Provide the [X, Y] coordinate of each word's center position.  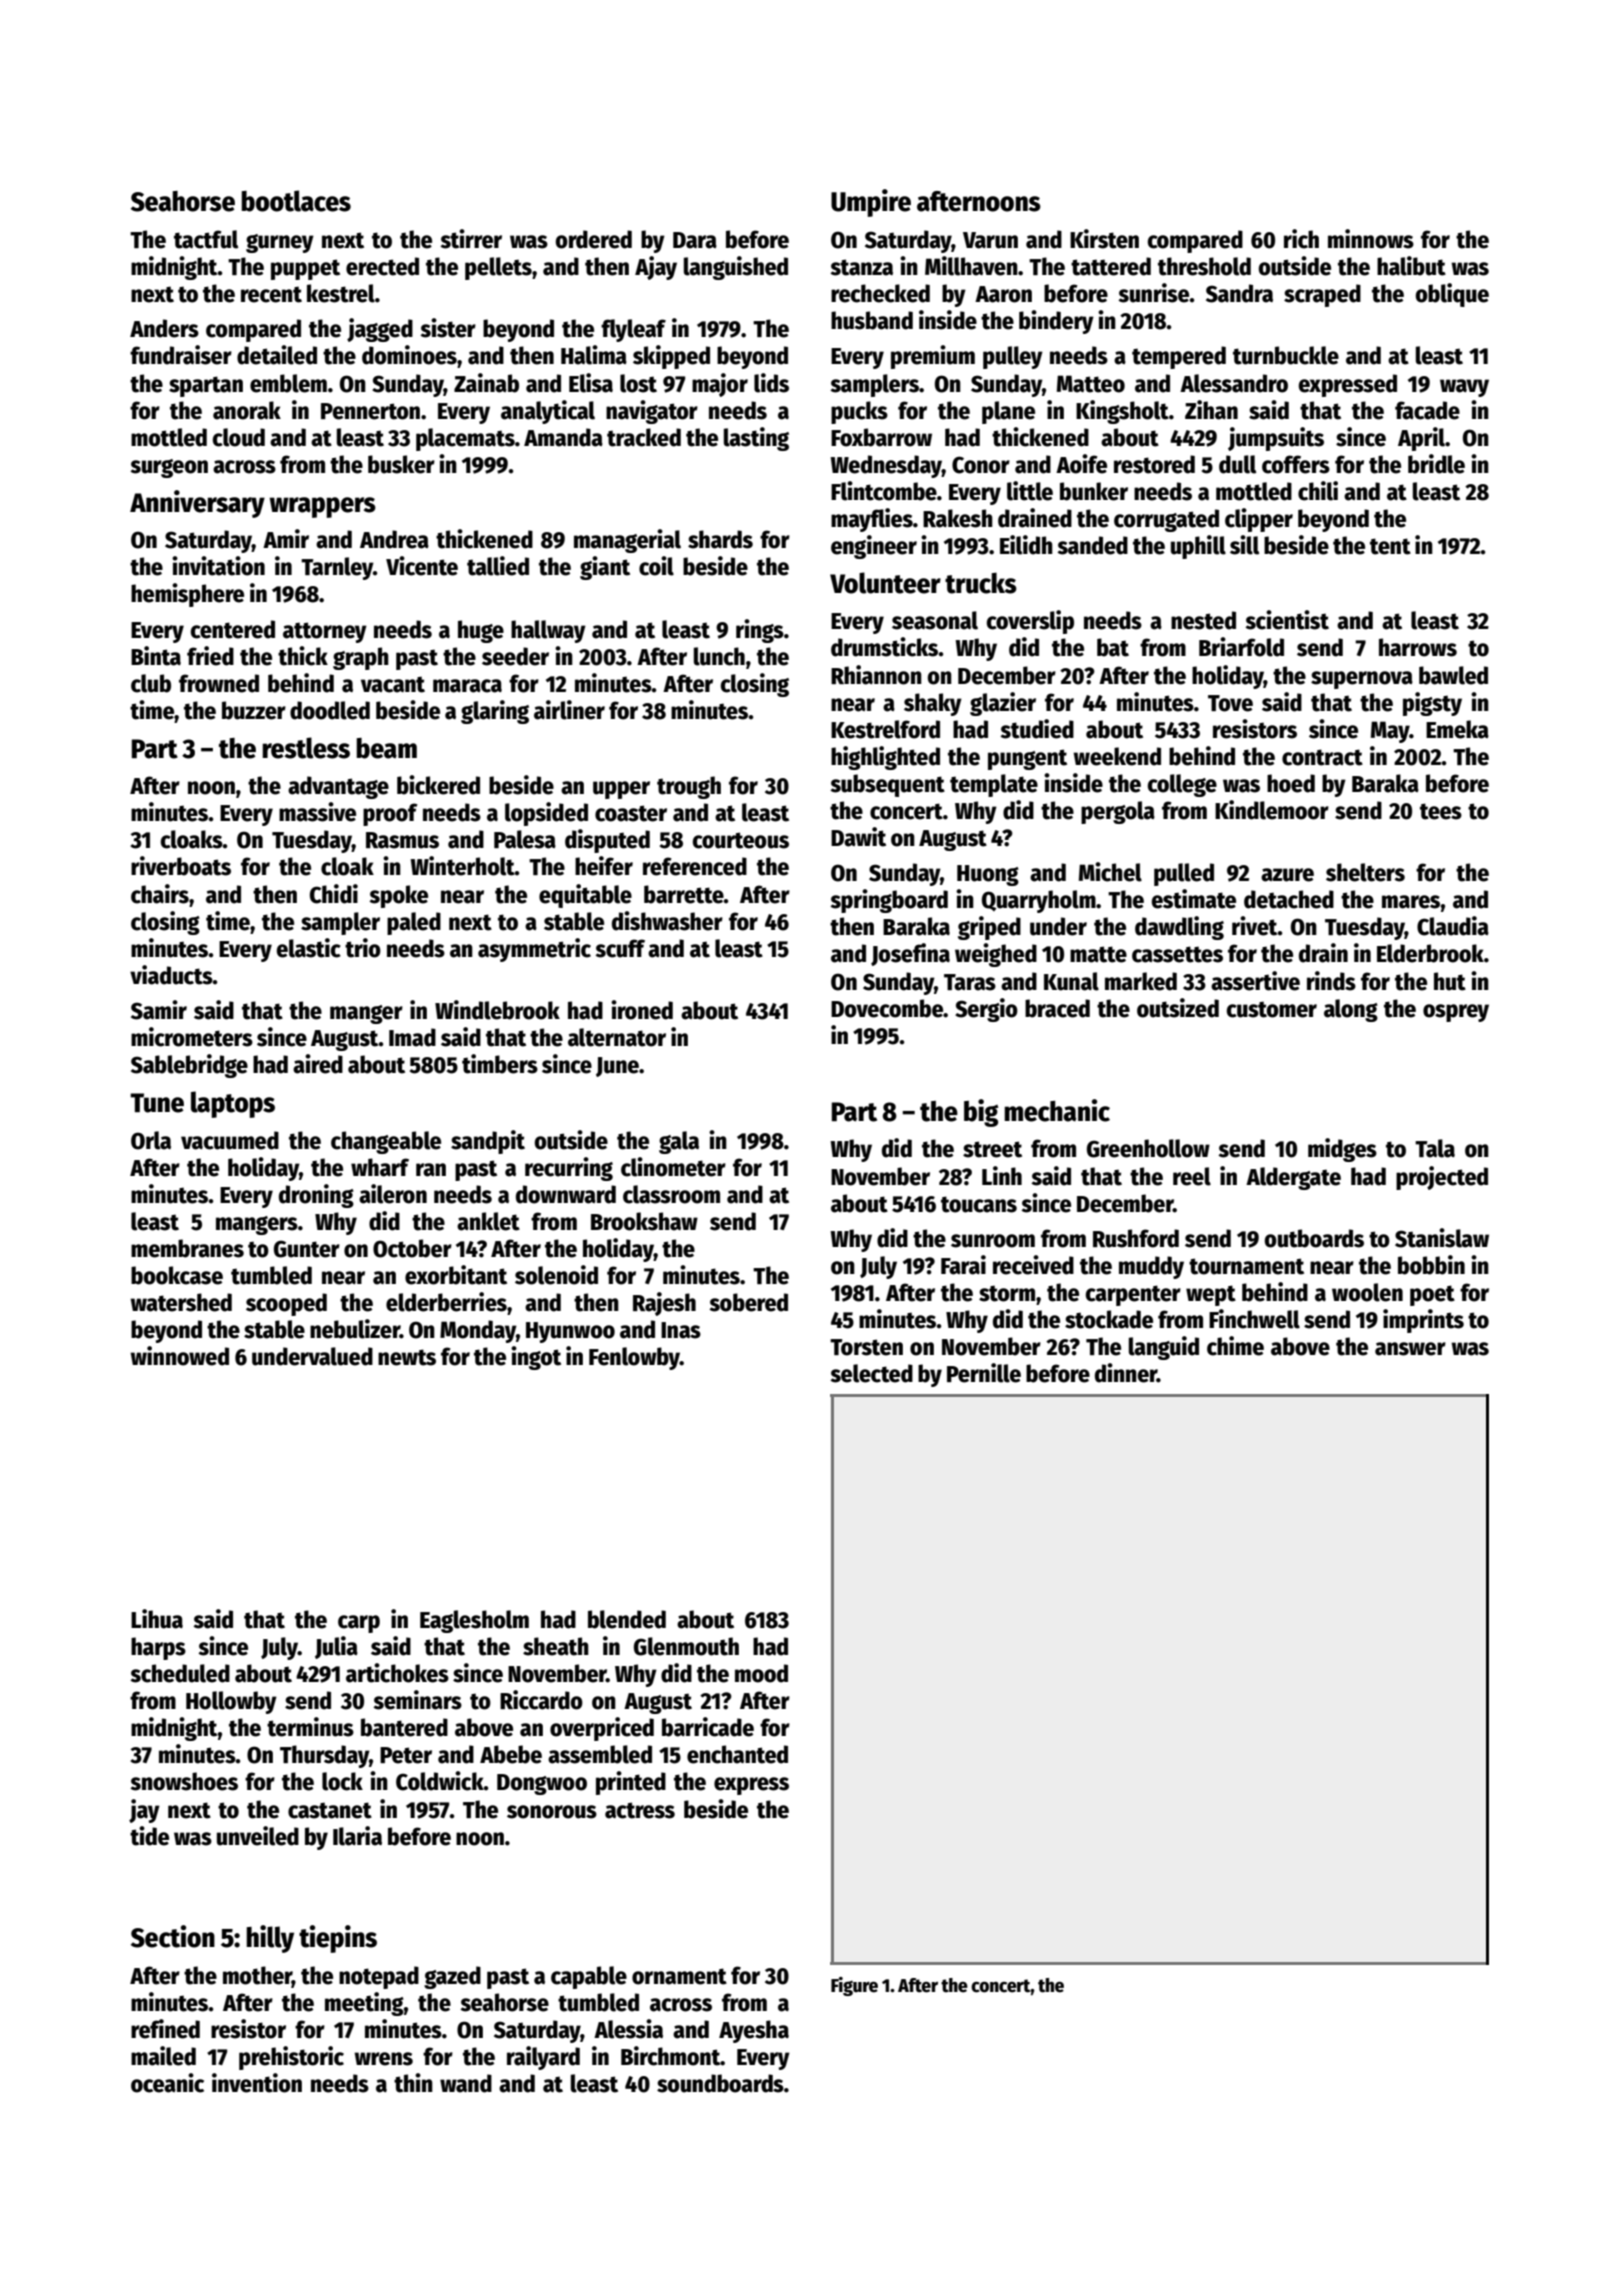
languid [1164, 1348]
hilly [270, 1939]
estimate [1194, 899]
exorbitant [456, 1275]
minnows [1371, 239]
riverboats [181, 866]
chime [1235, 1346]
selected [871, 1373]
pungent [1027, 759]
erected [382, 266]
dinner [1126, 1373]
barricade [708, 1727]
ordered [594, 239]
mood [761, 1673]
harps [158, 1648]
